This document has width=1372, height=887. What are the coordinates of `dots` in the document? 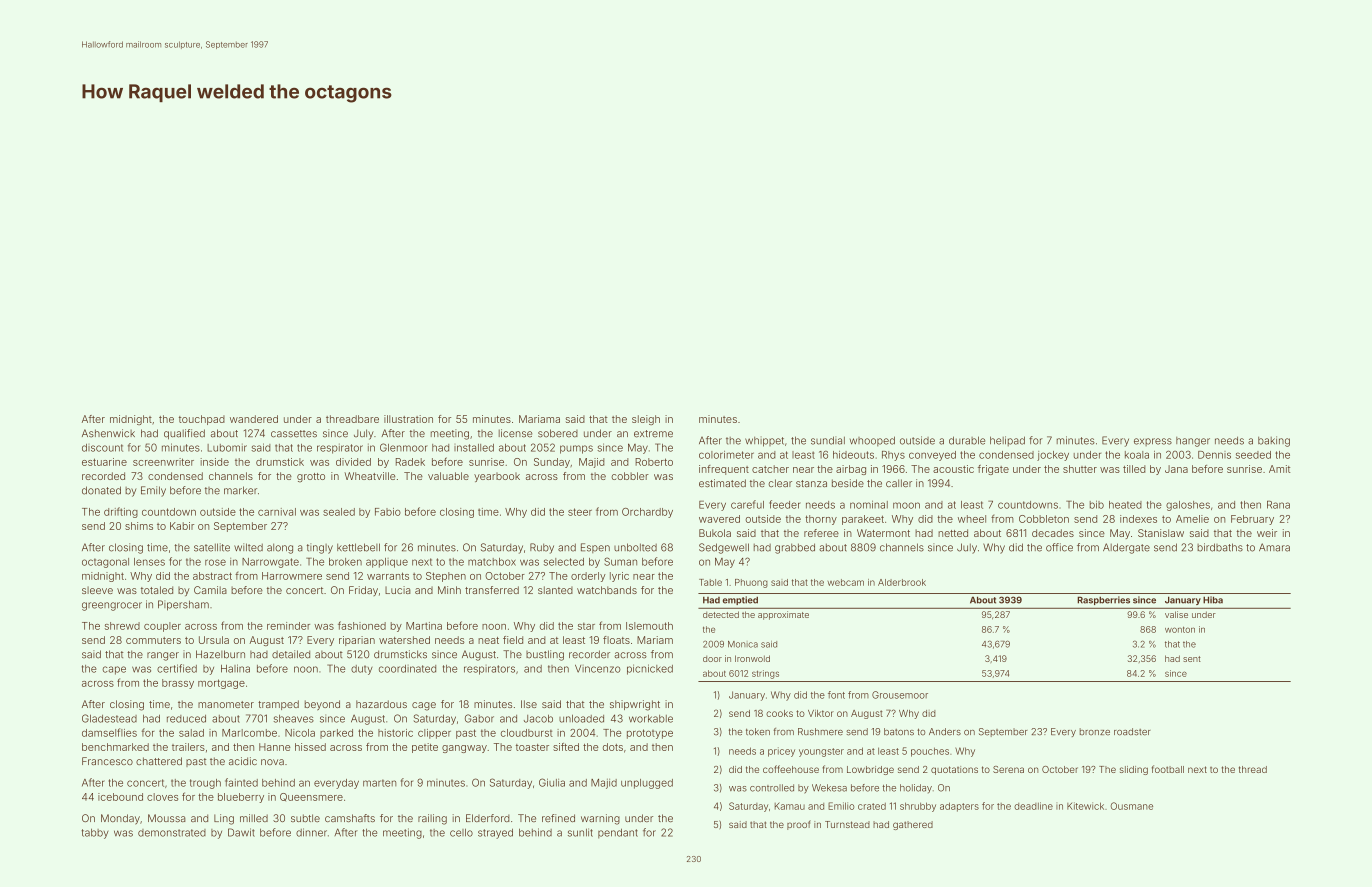 It's located at (613, 747).
